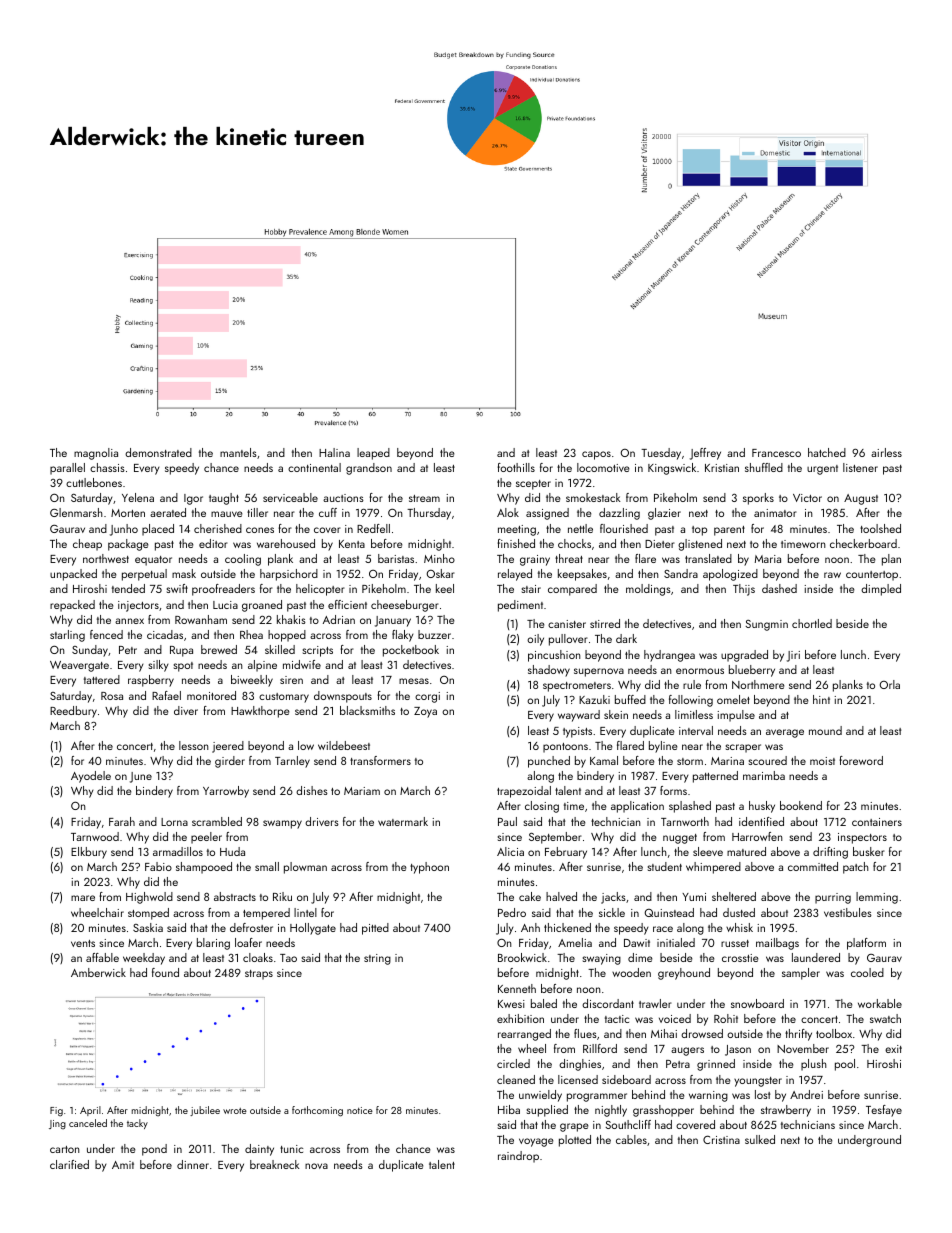 The image size is (952, 1233). I want to click on animator, so click(775, 513).
